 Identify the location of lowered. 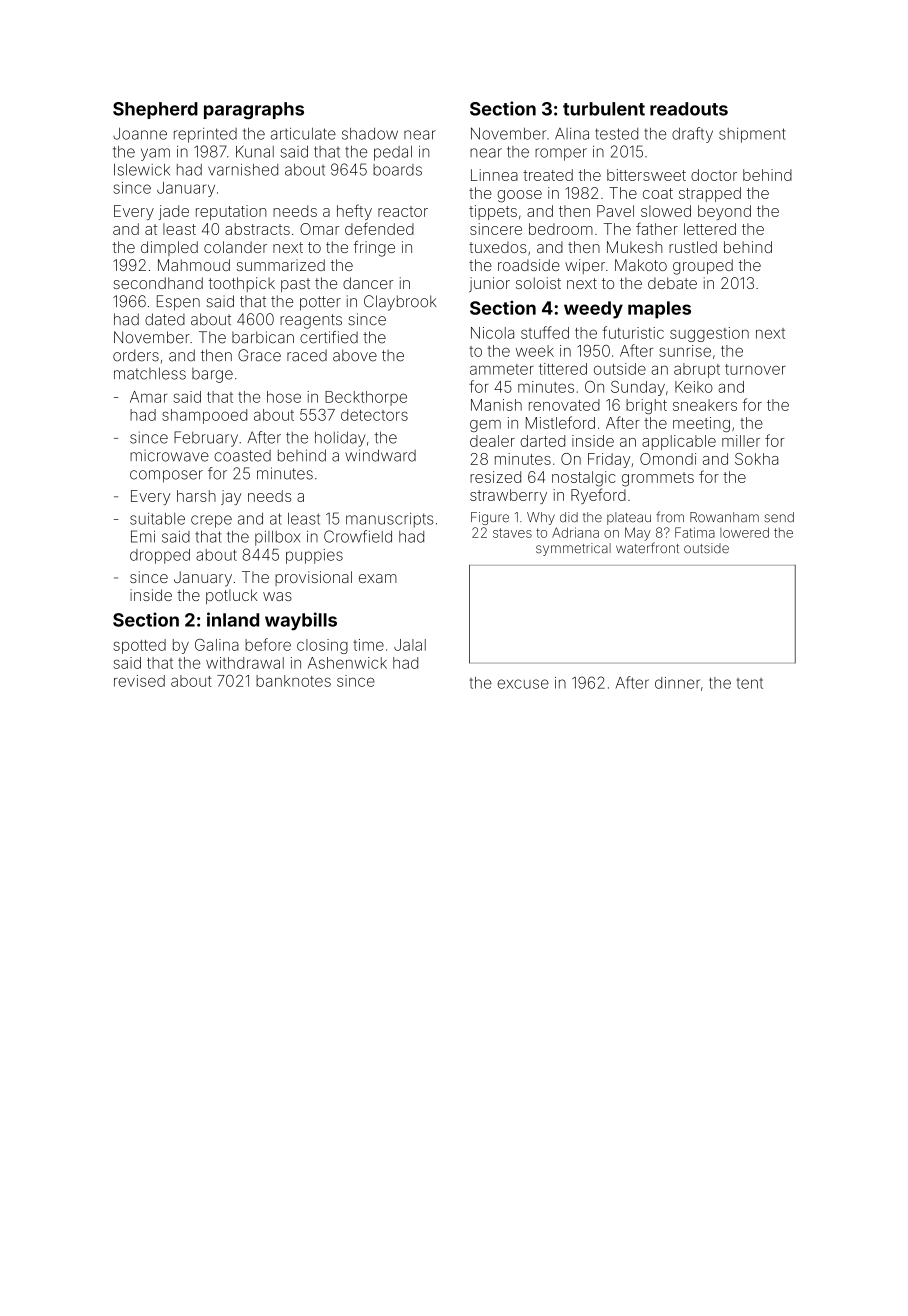
(744, 532).
